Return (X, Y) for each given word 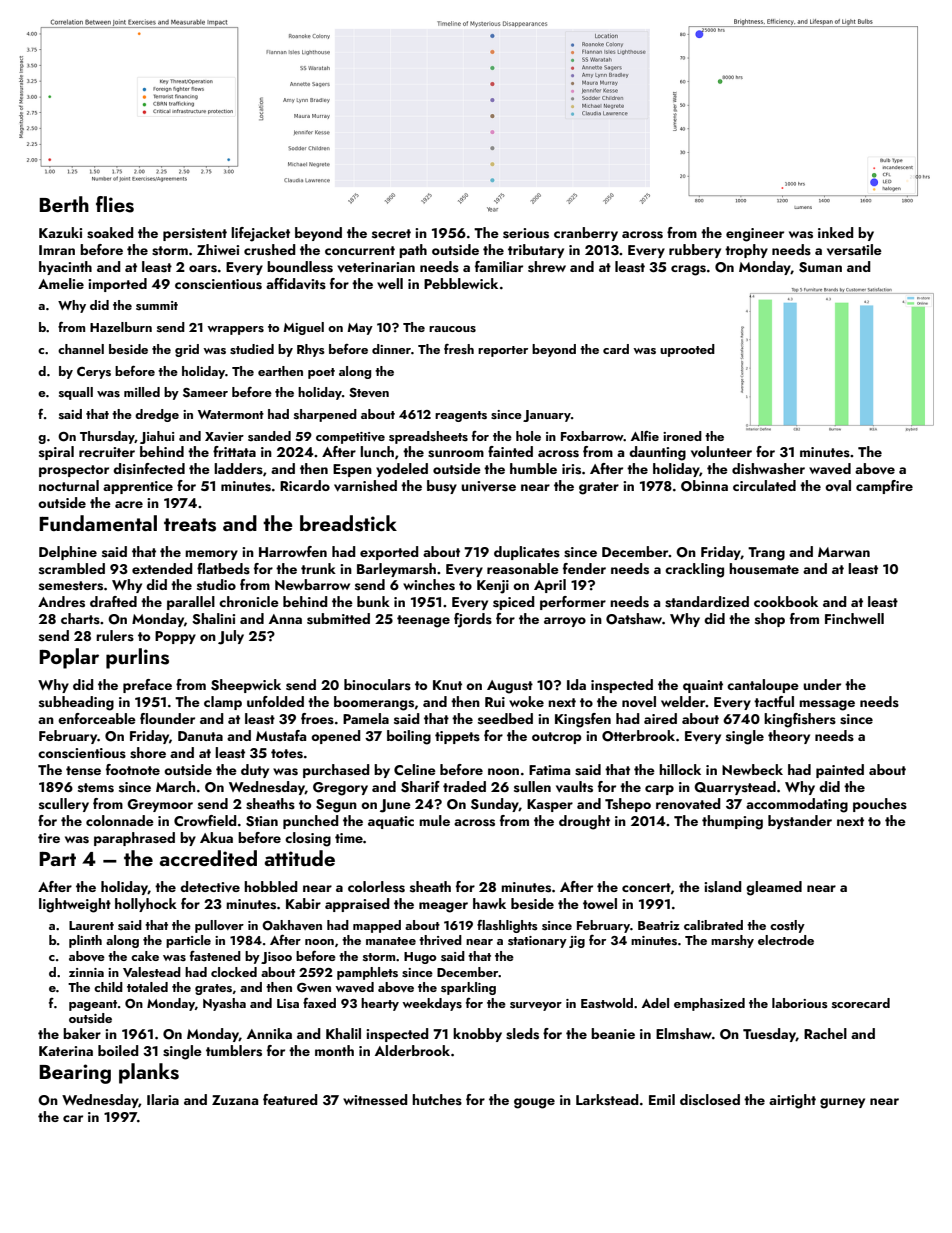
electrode (786, 940)
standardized (707, 602)
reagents (461, 416)
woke (526, 701)
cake (145, 956)
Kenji (493, 587)
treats (190, 525)
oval (838, 485)
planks (149, 1073)
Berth (64, 204)
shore (148, 753)
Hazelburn (121, 327)
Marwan (844, 552)
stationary (537, 942)
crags (688, 270)
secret (391, 234)
